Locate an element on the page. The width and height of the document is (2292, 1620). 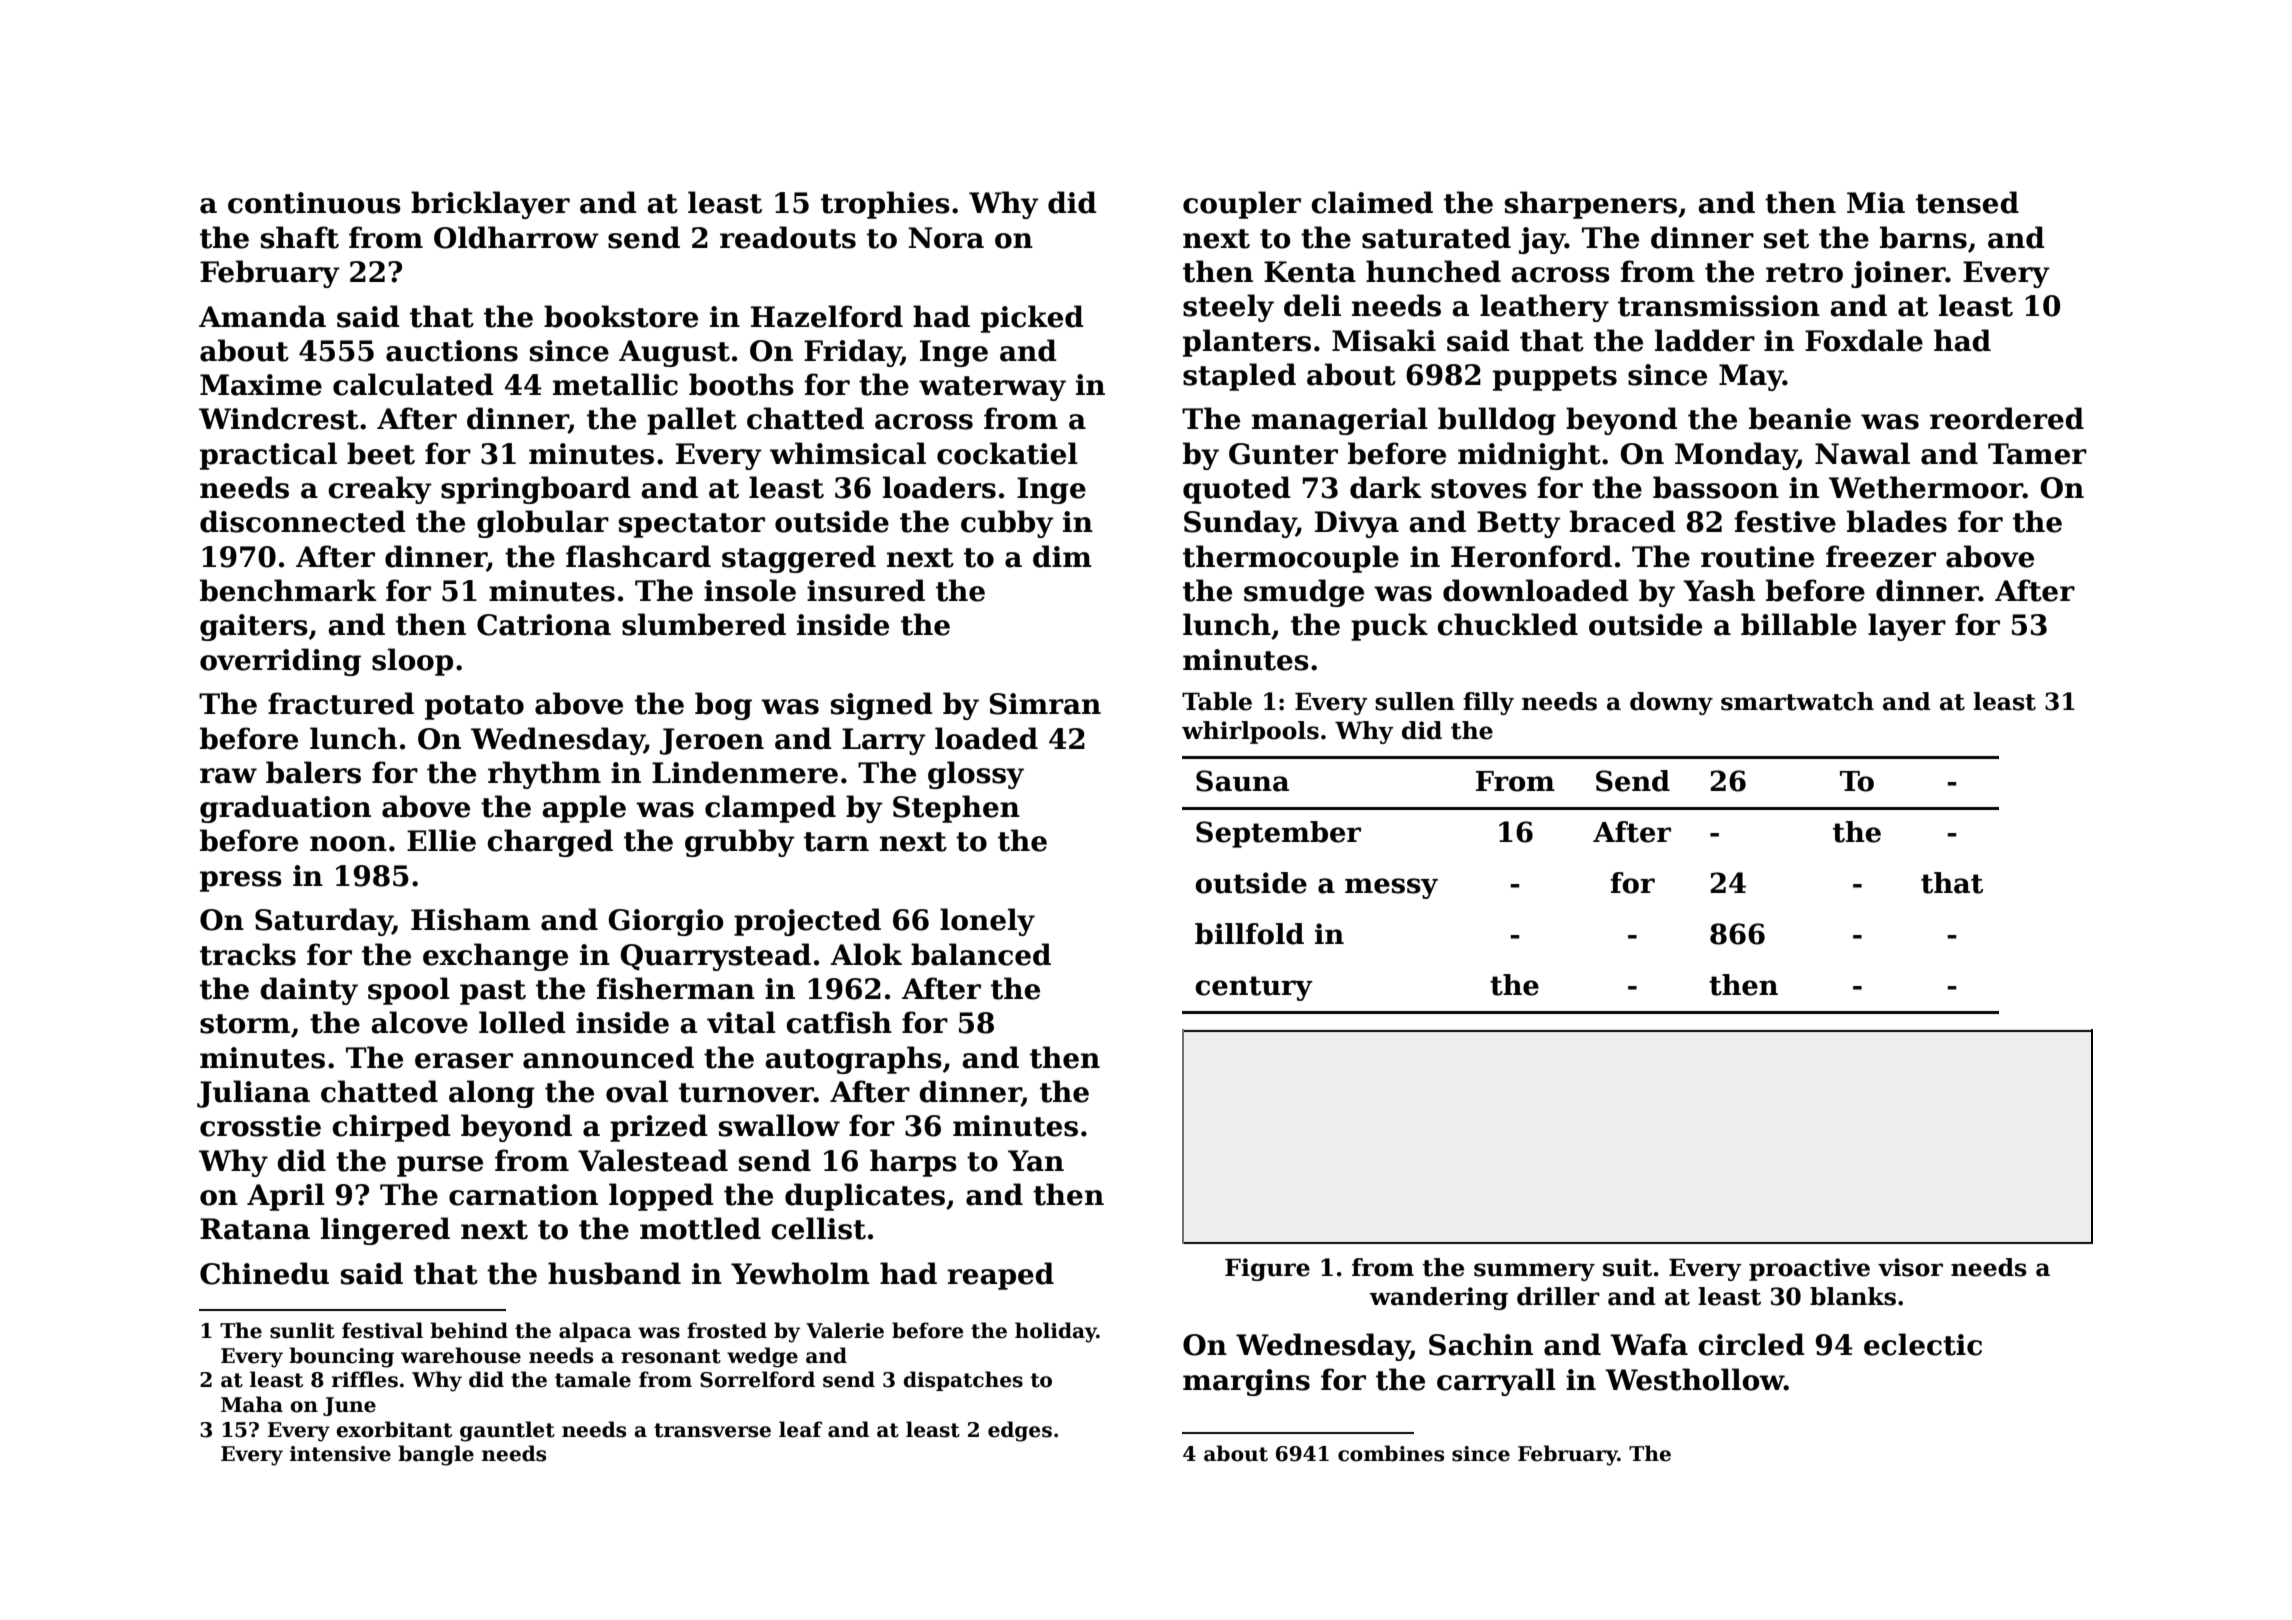
lolled is located at coordinates (522, 1022).
